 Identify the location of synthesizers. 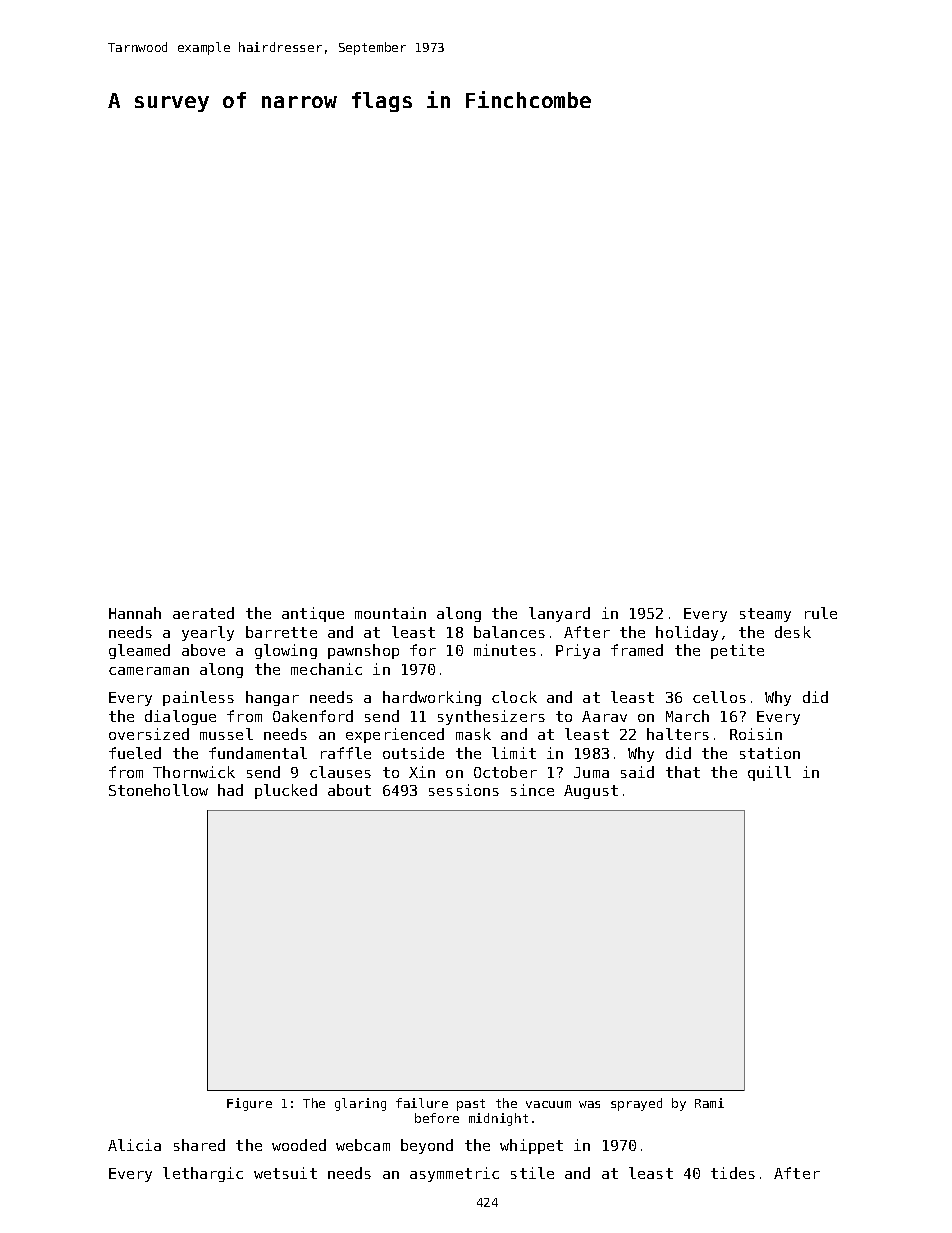
(491, 717).
